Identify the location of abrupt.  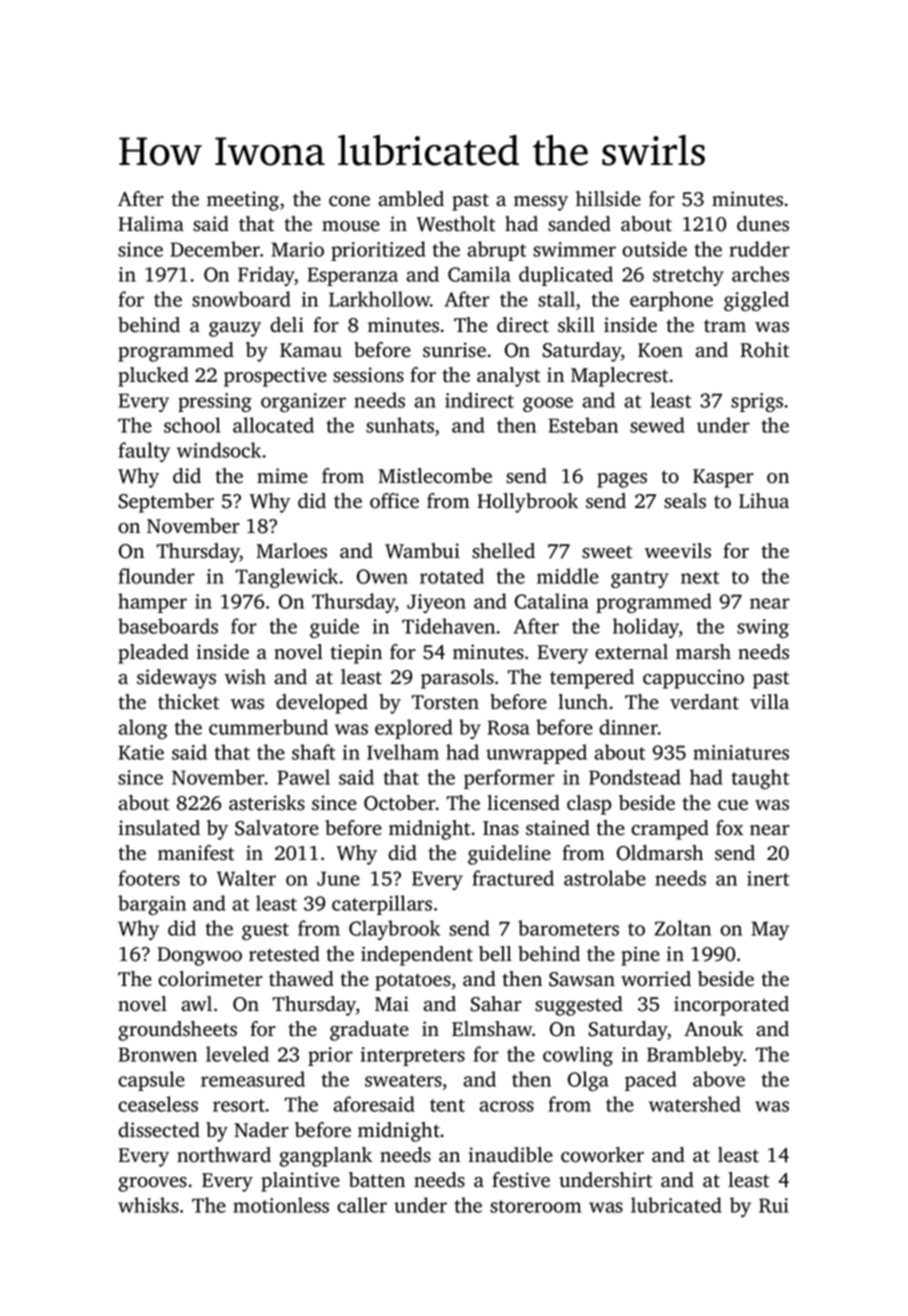
(496, 251).
